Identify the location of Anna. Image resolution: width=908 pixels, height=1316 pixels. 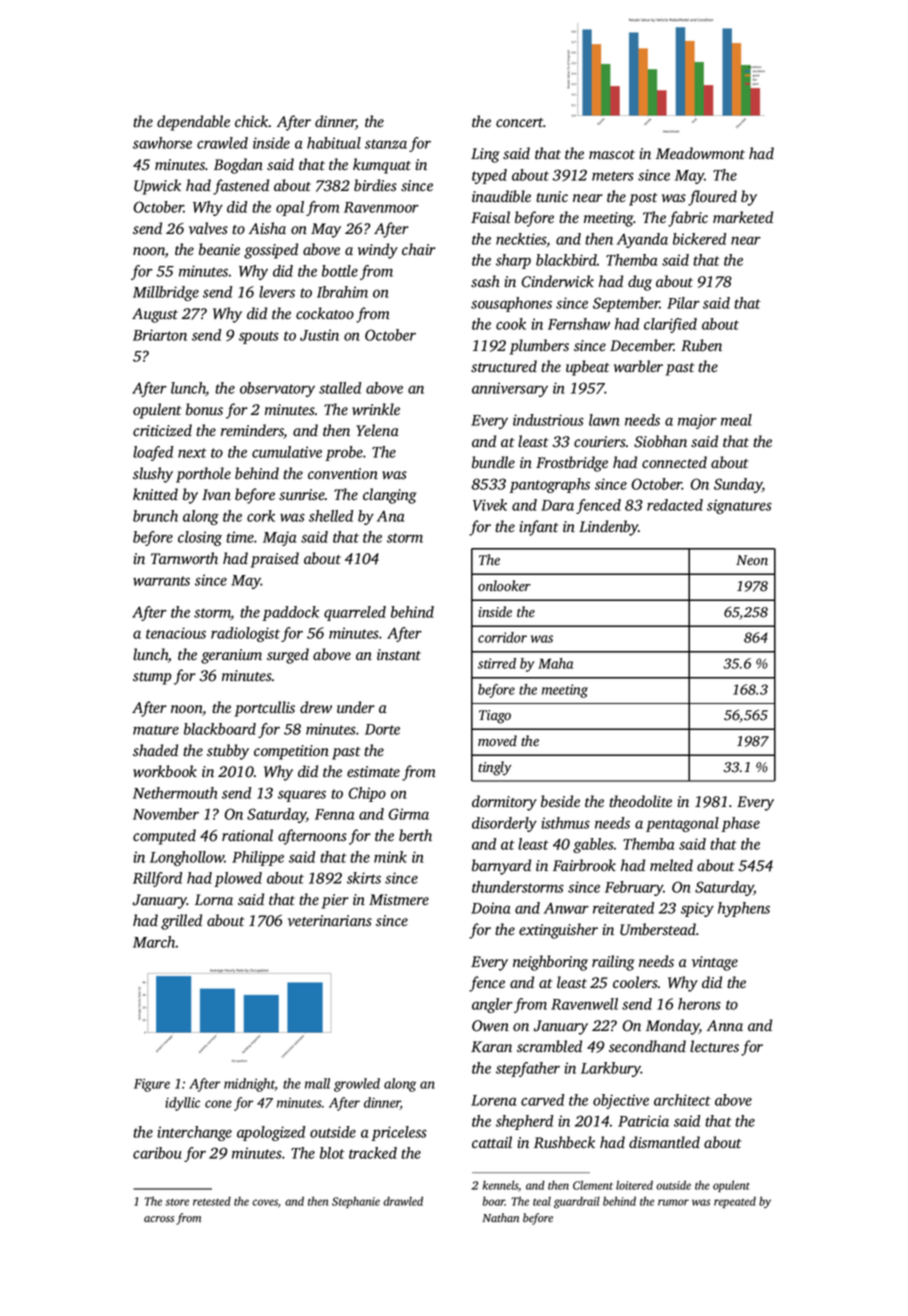
(725, 1025).
